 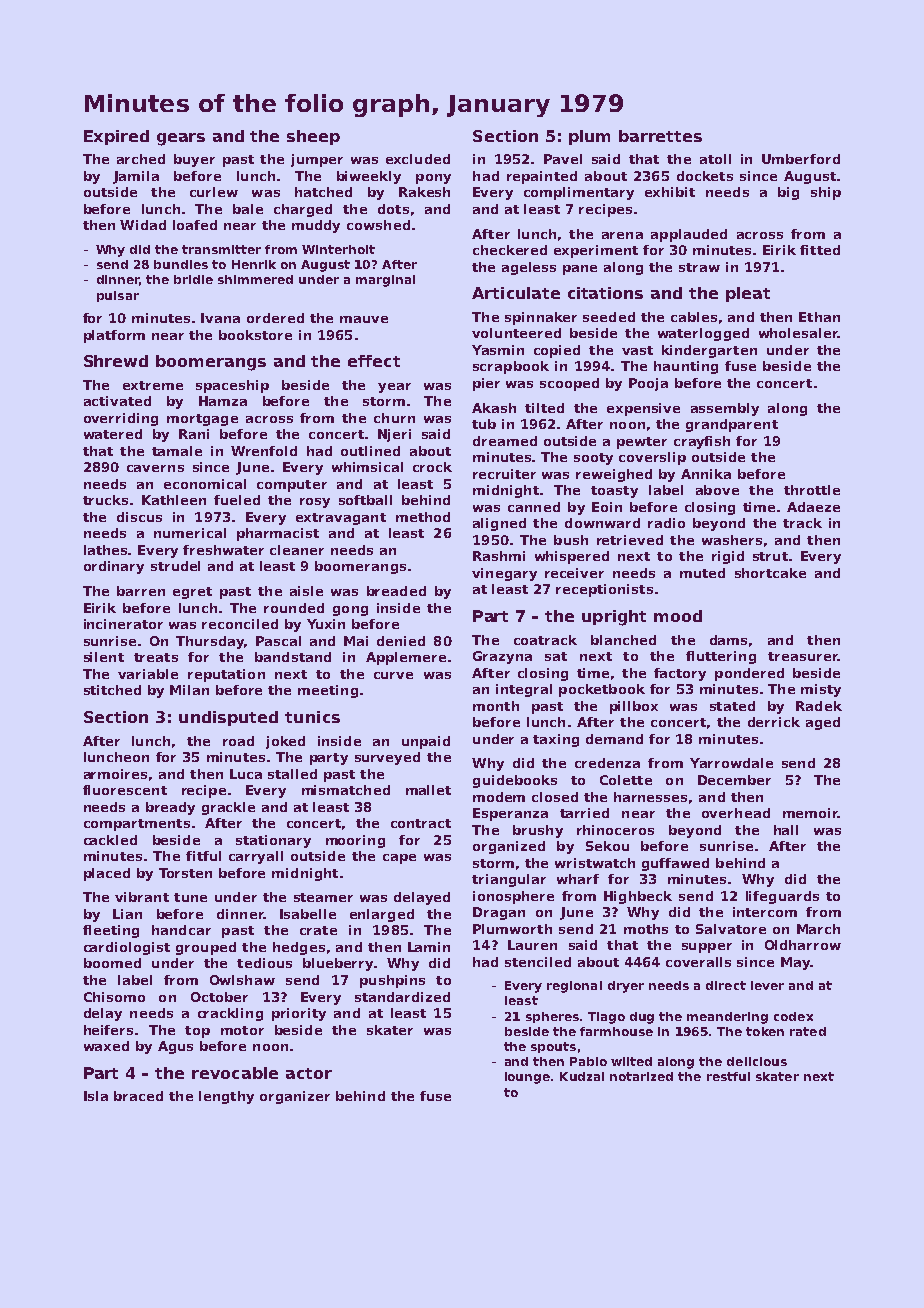 What do you see at coordinates (496, 706) in the screenshot?
I see `month` at bounding box center [496, 706].
